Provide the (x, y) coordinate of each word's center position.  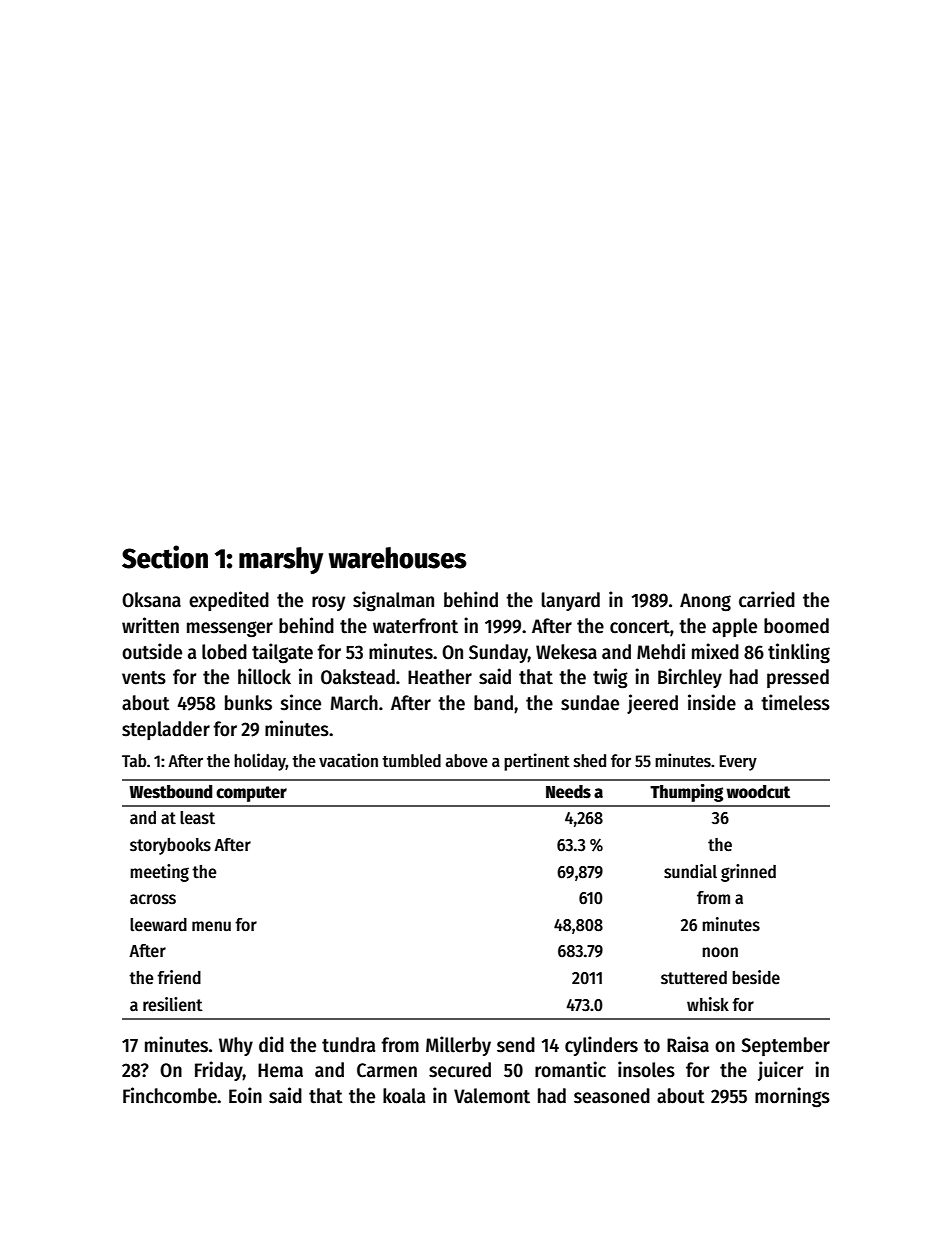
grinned (748, 873)
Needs (568, 792)
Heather (440, 677)
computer (251, 794)
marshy (281, 560)
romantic (570, 1069)
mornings (792, 1097)
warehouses (398, 558)
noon (720, 952)
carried (767, 599)
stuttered (694, 978)
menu (211, 926)
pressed (798, 678)
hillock (264, 676)
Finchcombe (170, 1095)
